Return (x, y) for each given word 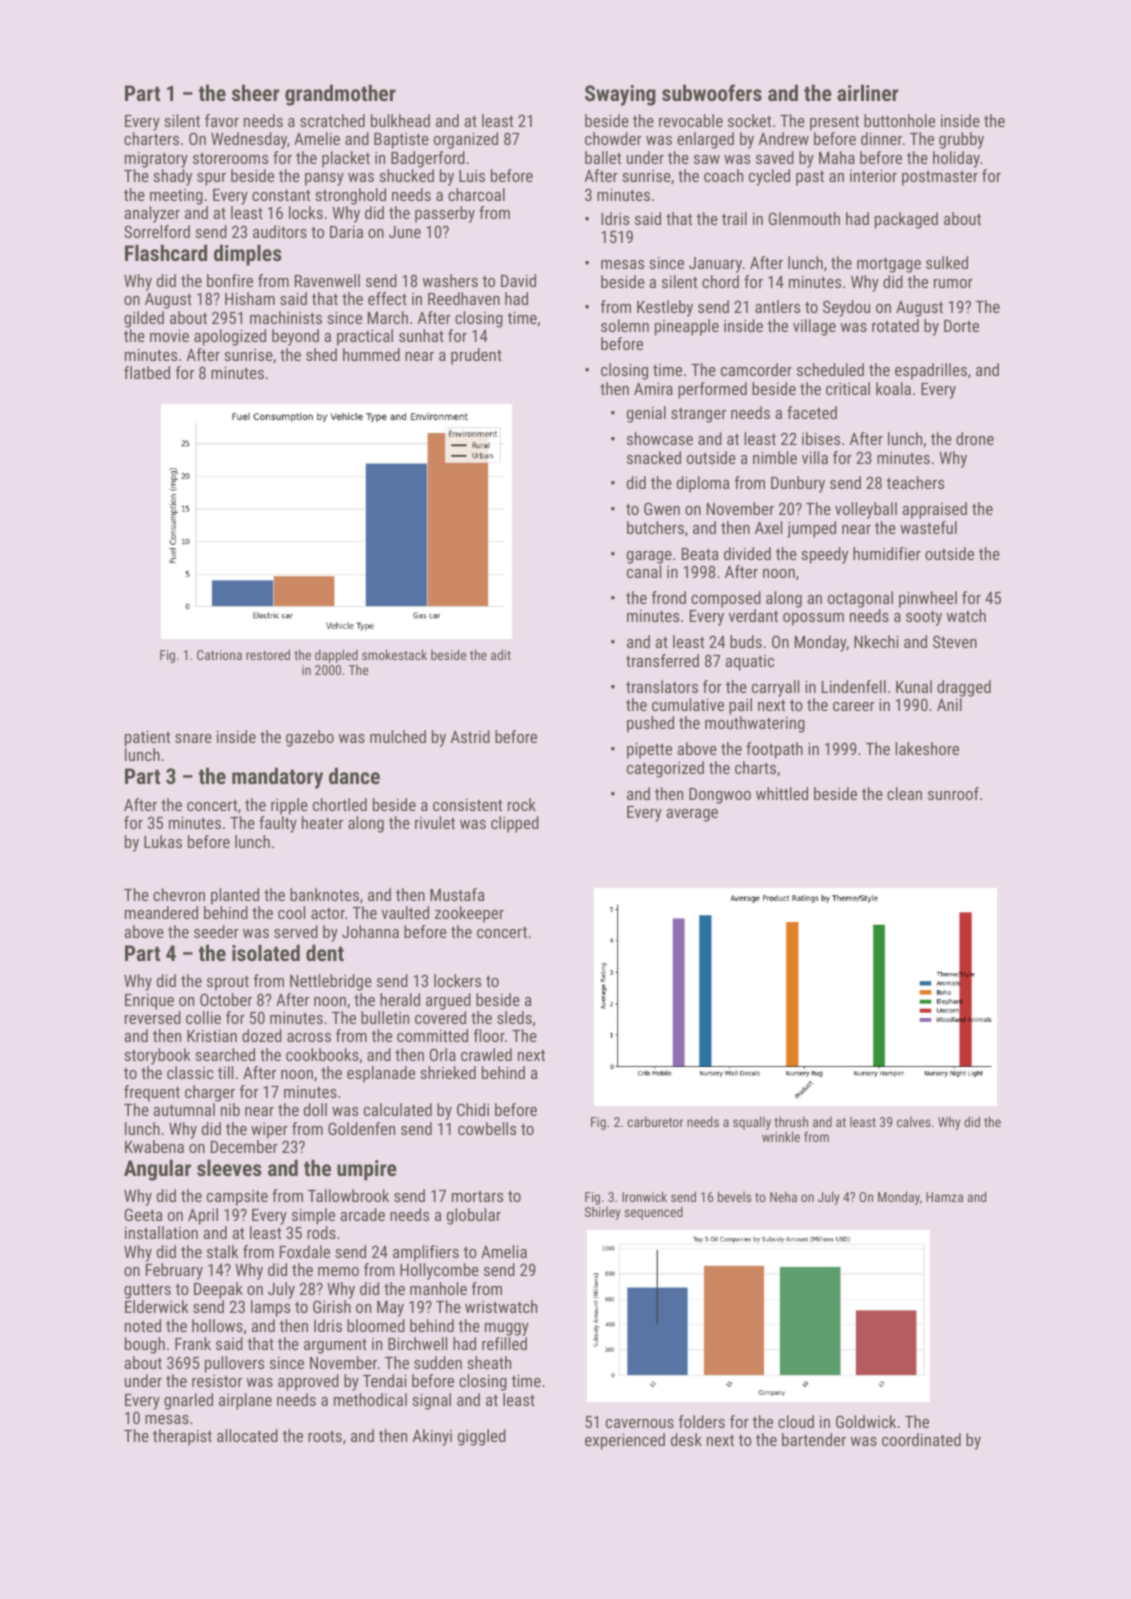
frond (669, 597)
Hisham (250, 298)
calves (914, 1121)
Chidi (473, 1109)
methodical (370, 1399)
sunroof (953, 793)
